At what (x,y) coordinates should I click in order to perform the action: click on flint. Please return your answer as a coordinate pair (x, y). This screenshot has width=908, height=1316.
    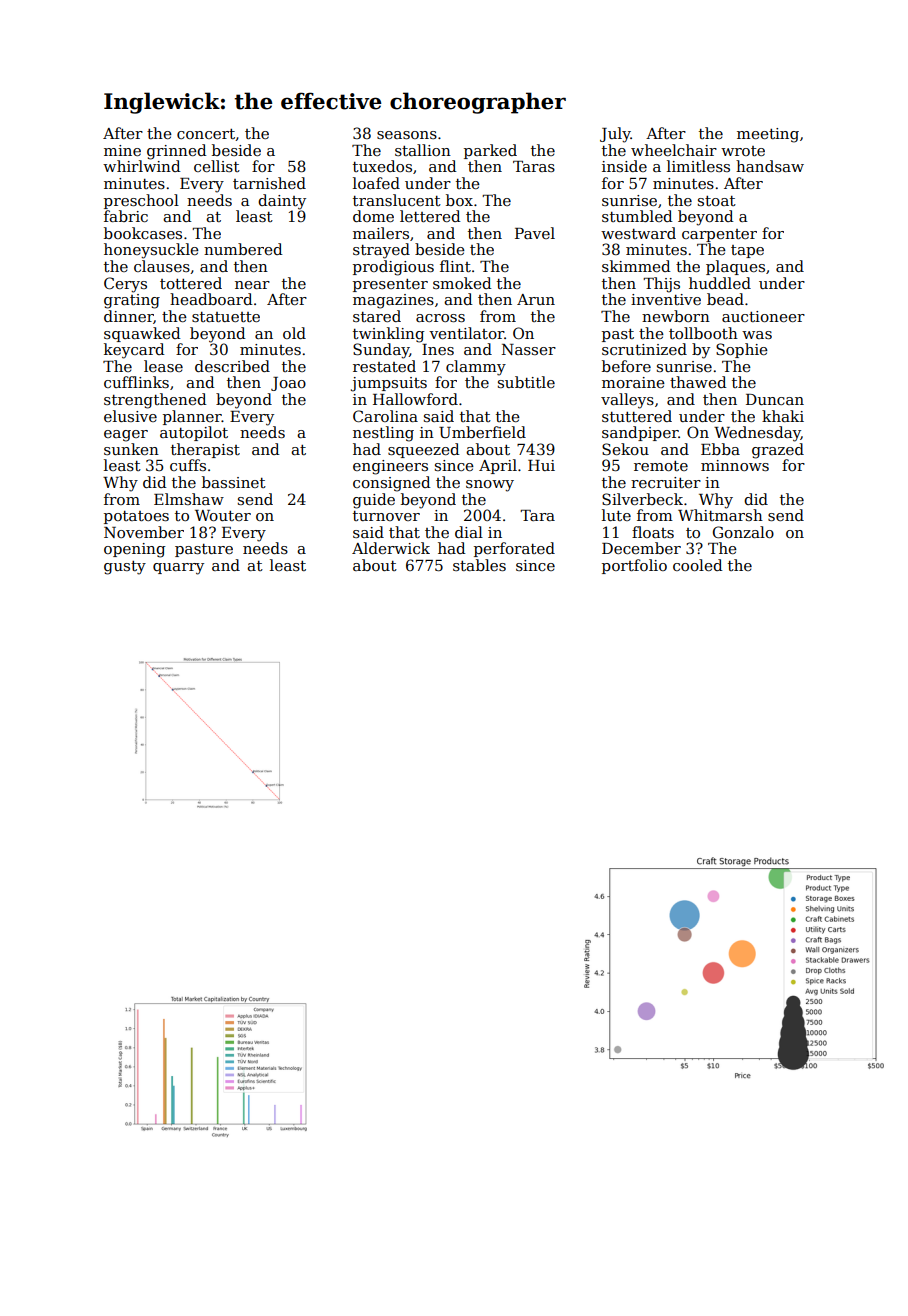
    Looking at the image, I should click on (455, 266).
